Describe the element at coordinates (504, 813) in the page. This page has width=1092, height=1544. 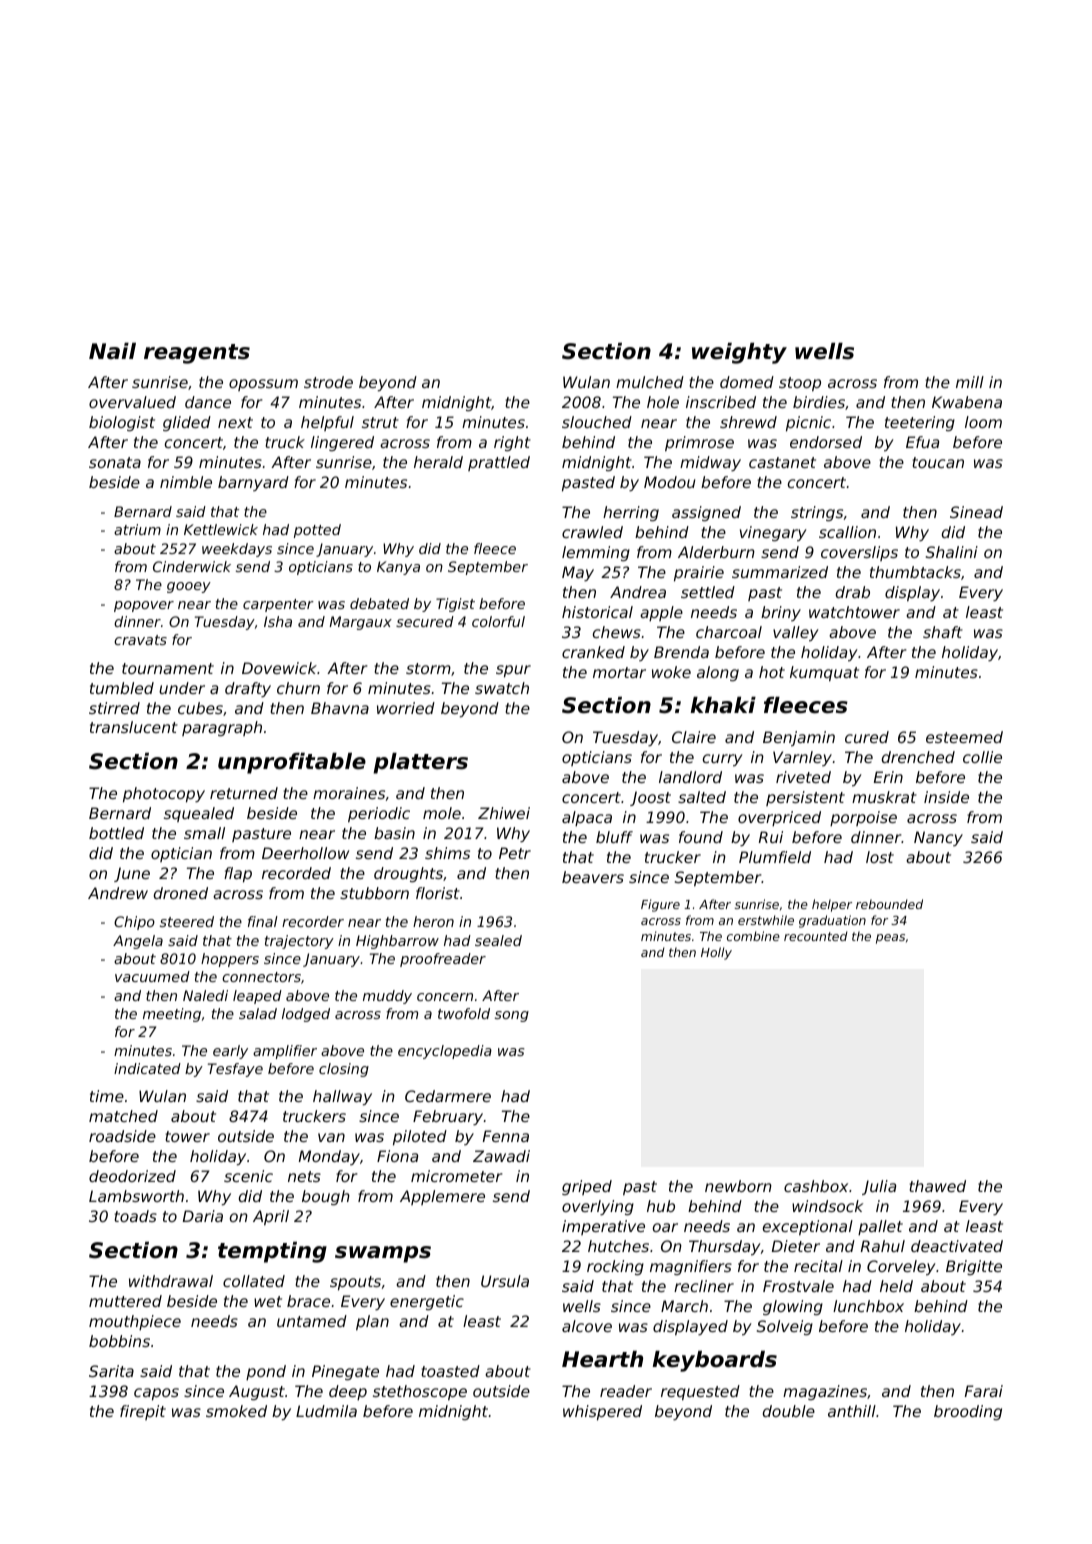
I see `Zhiwei` at that location.
